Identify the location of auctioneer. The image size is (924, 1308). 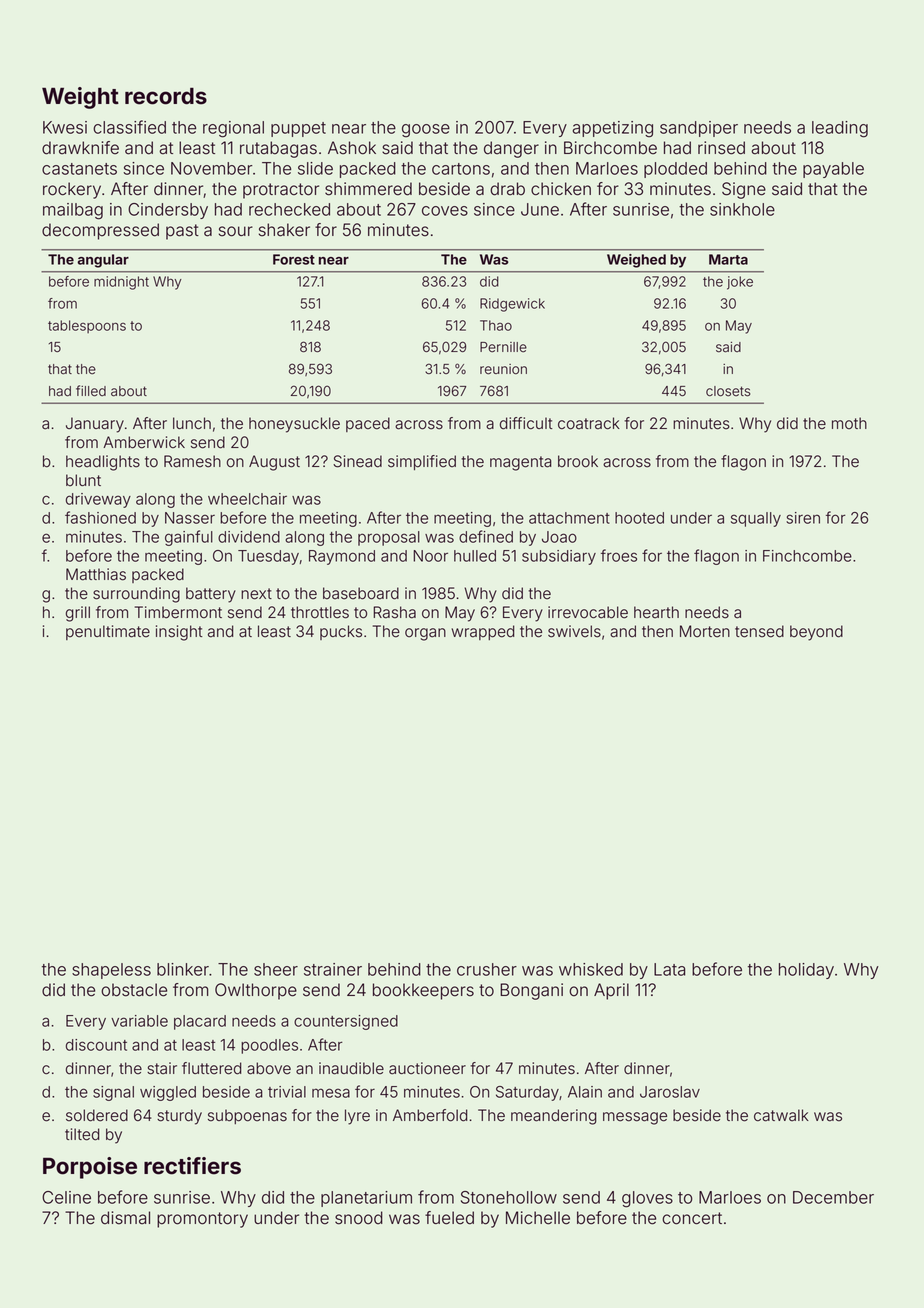
(427, 1068).
